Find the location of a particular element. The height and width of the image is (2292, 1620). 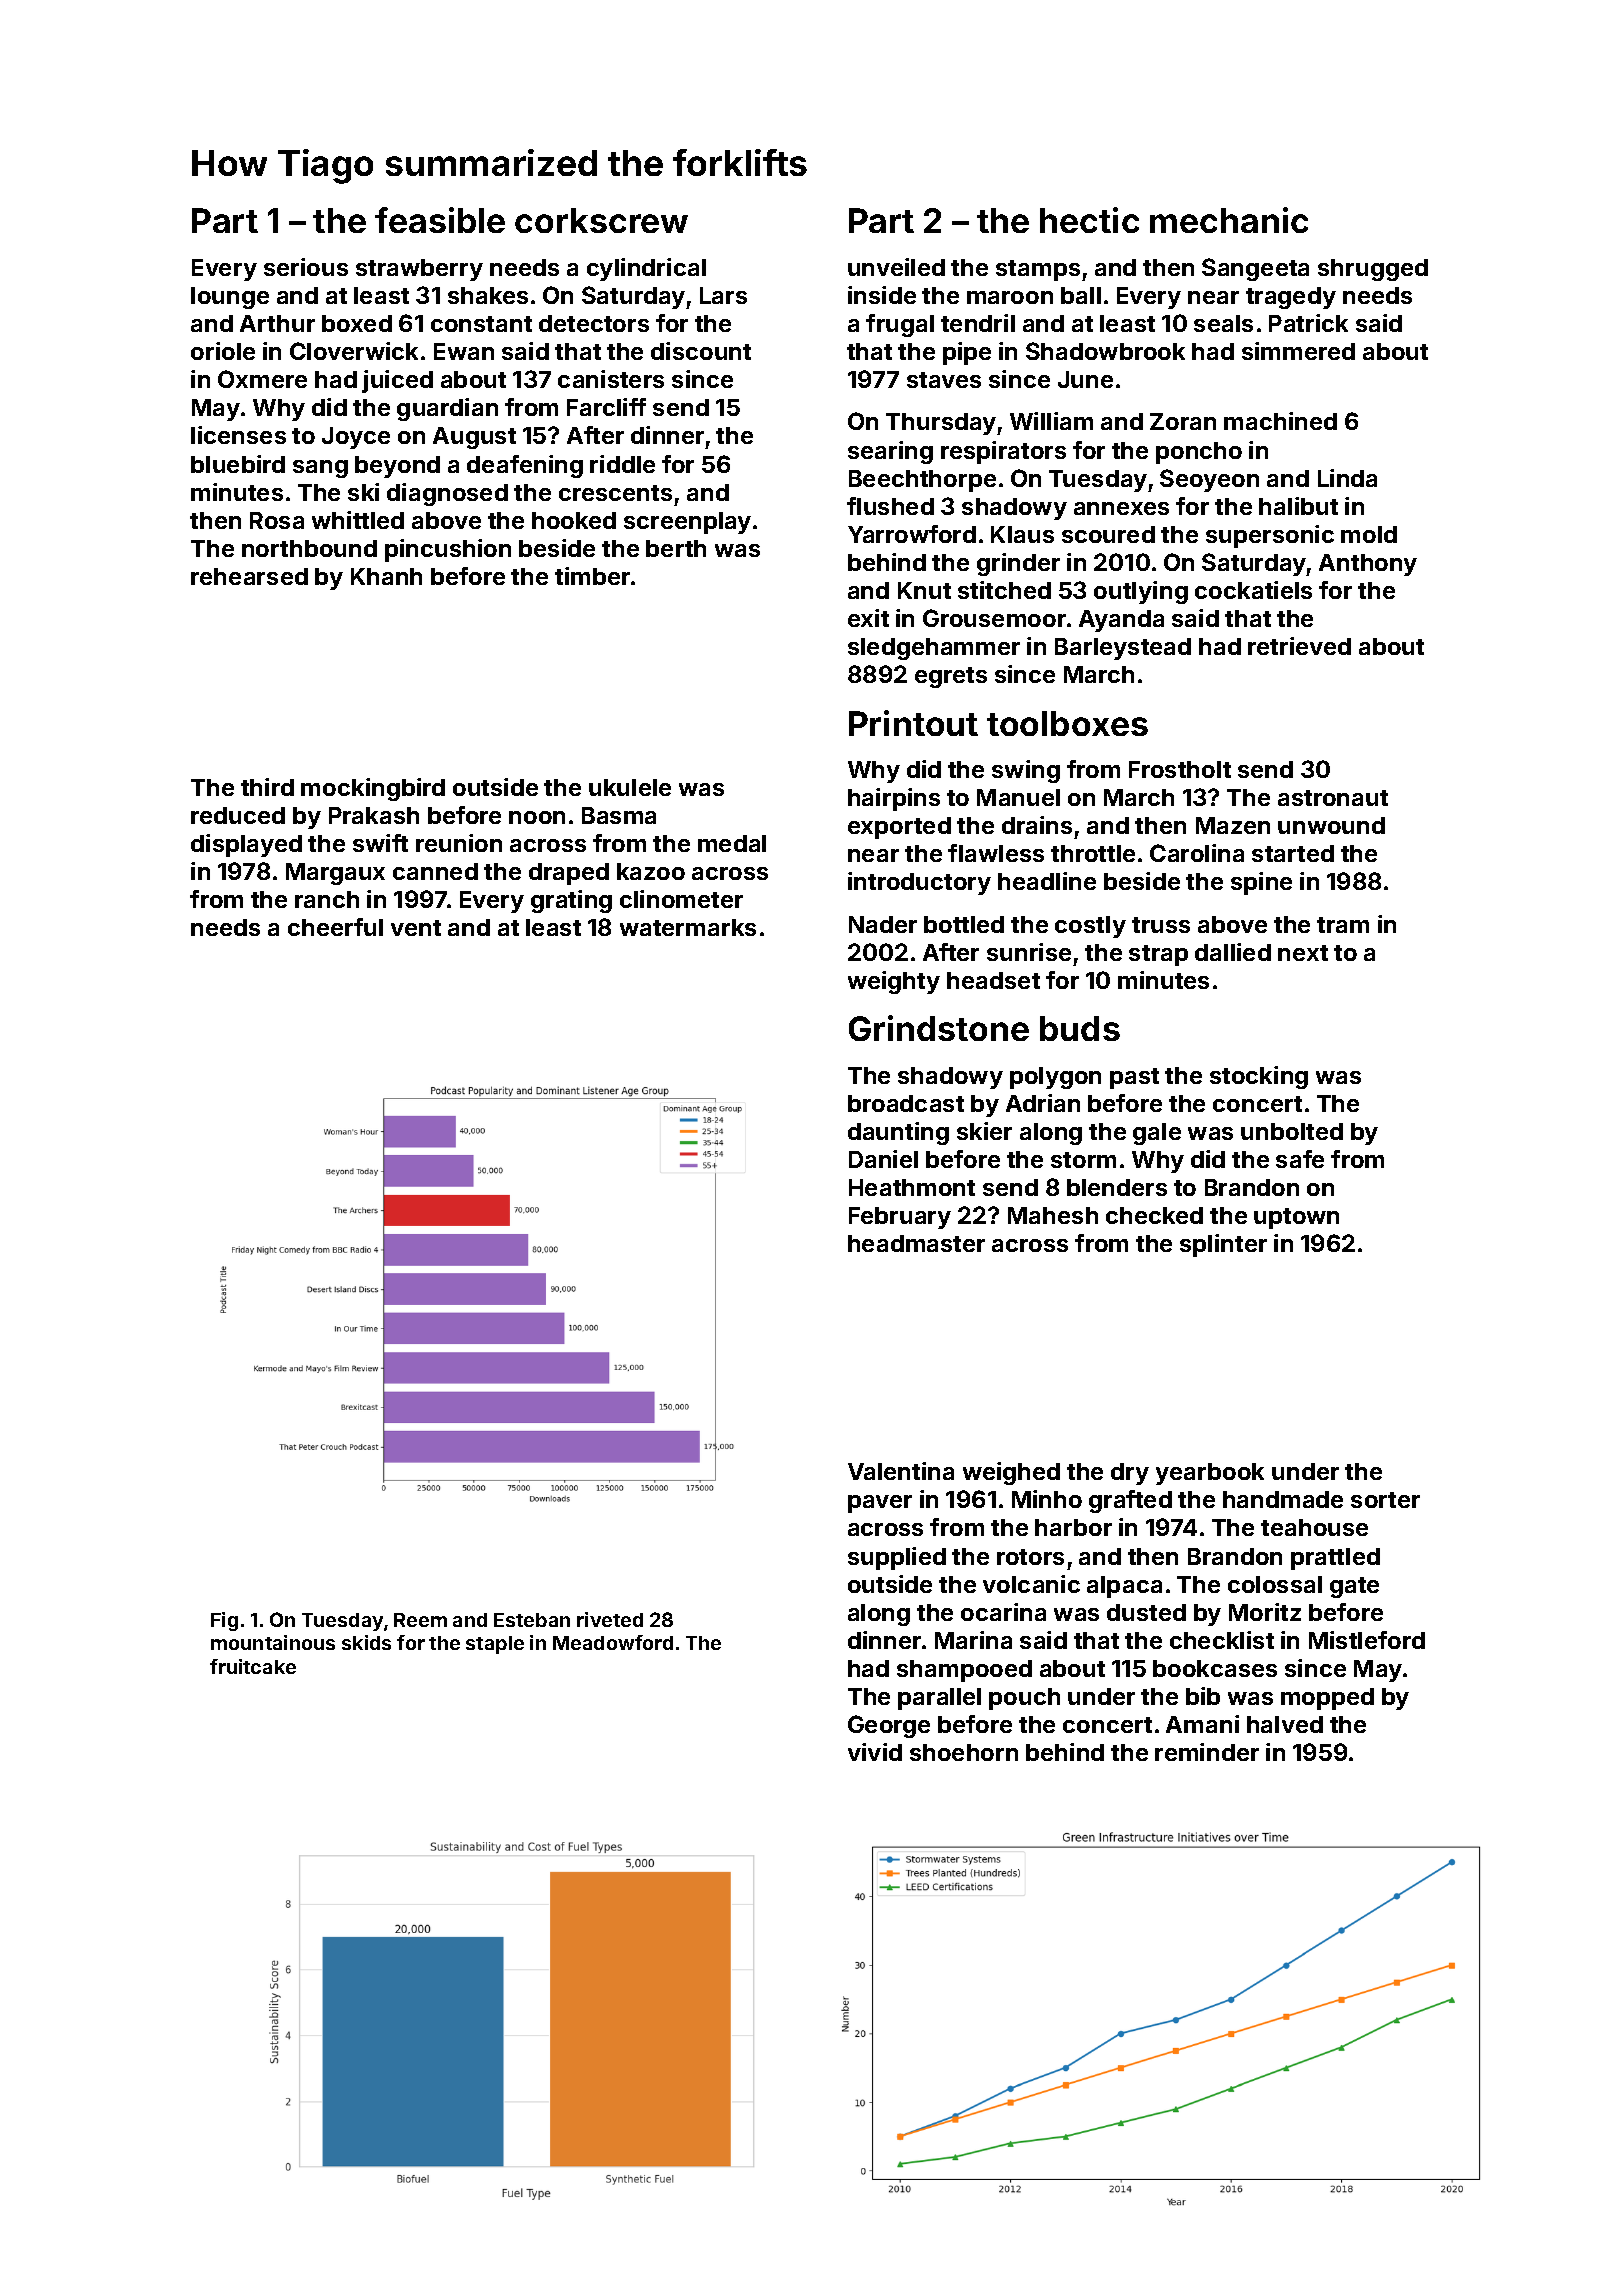

Valentina is located at coordinates (901, 1471).
